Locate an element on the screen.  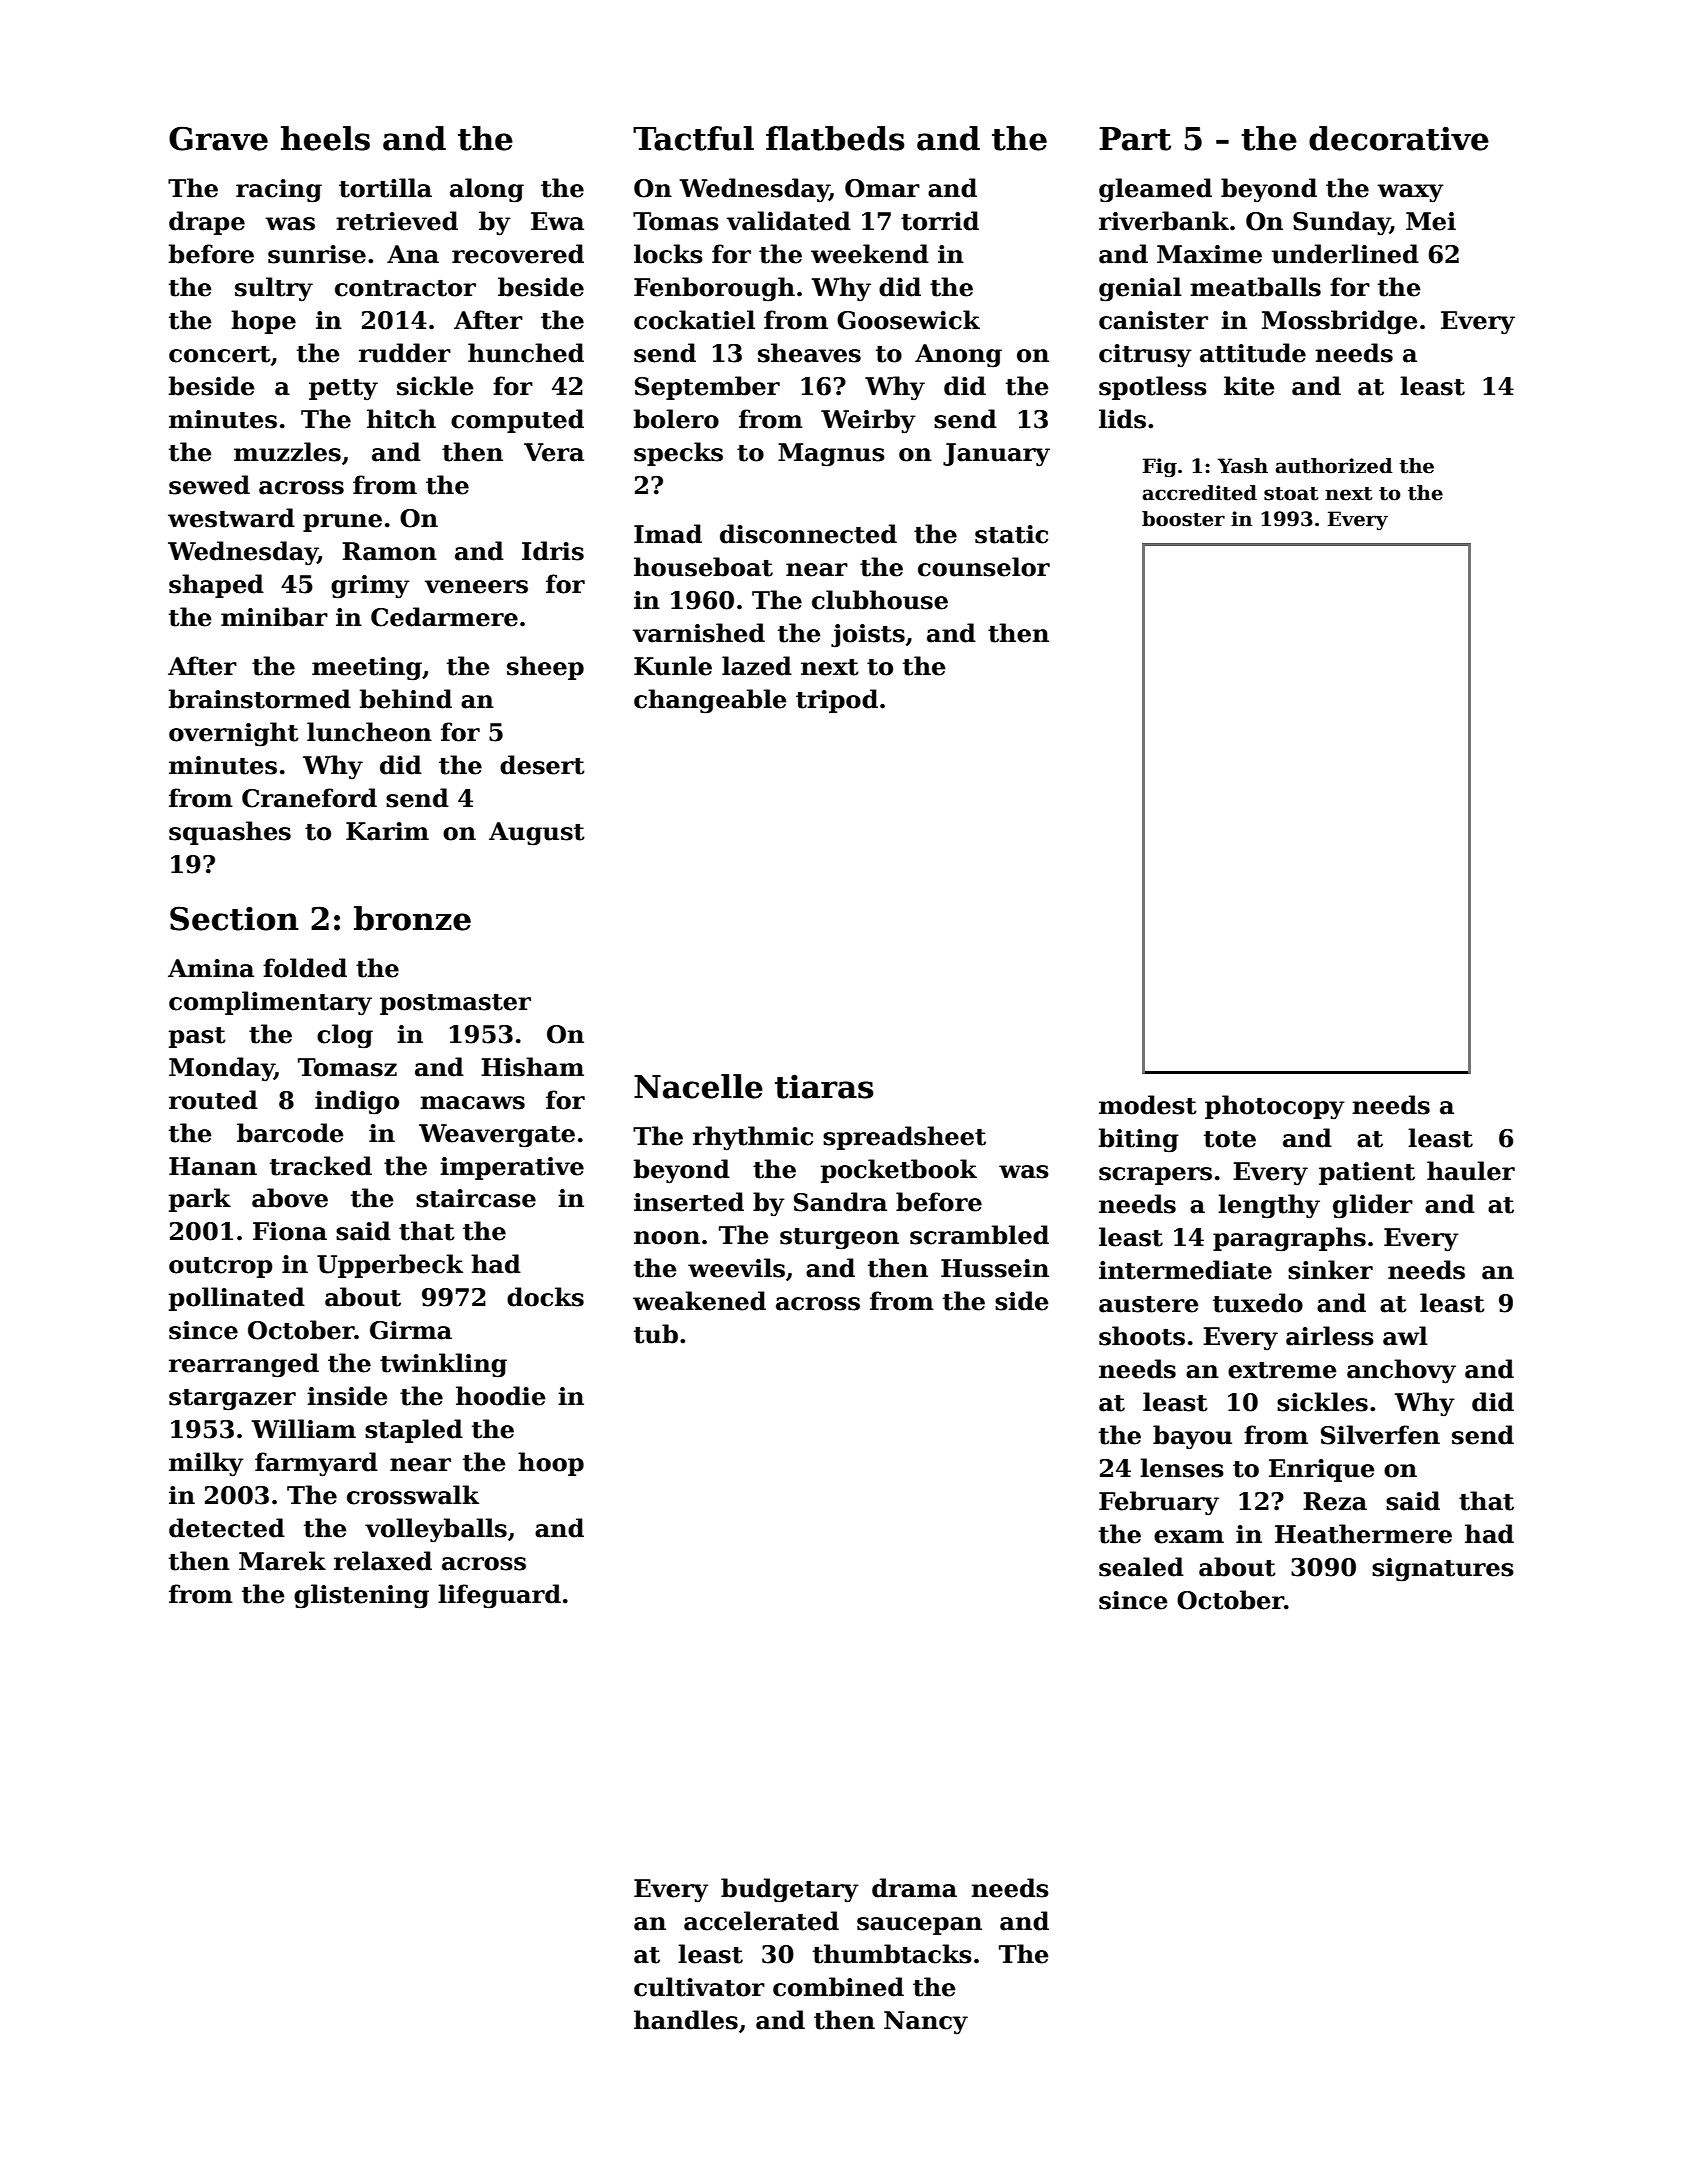
Hussein is located at coordinates (995, 1268).
